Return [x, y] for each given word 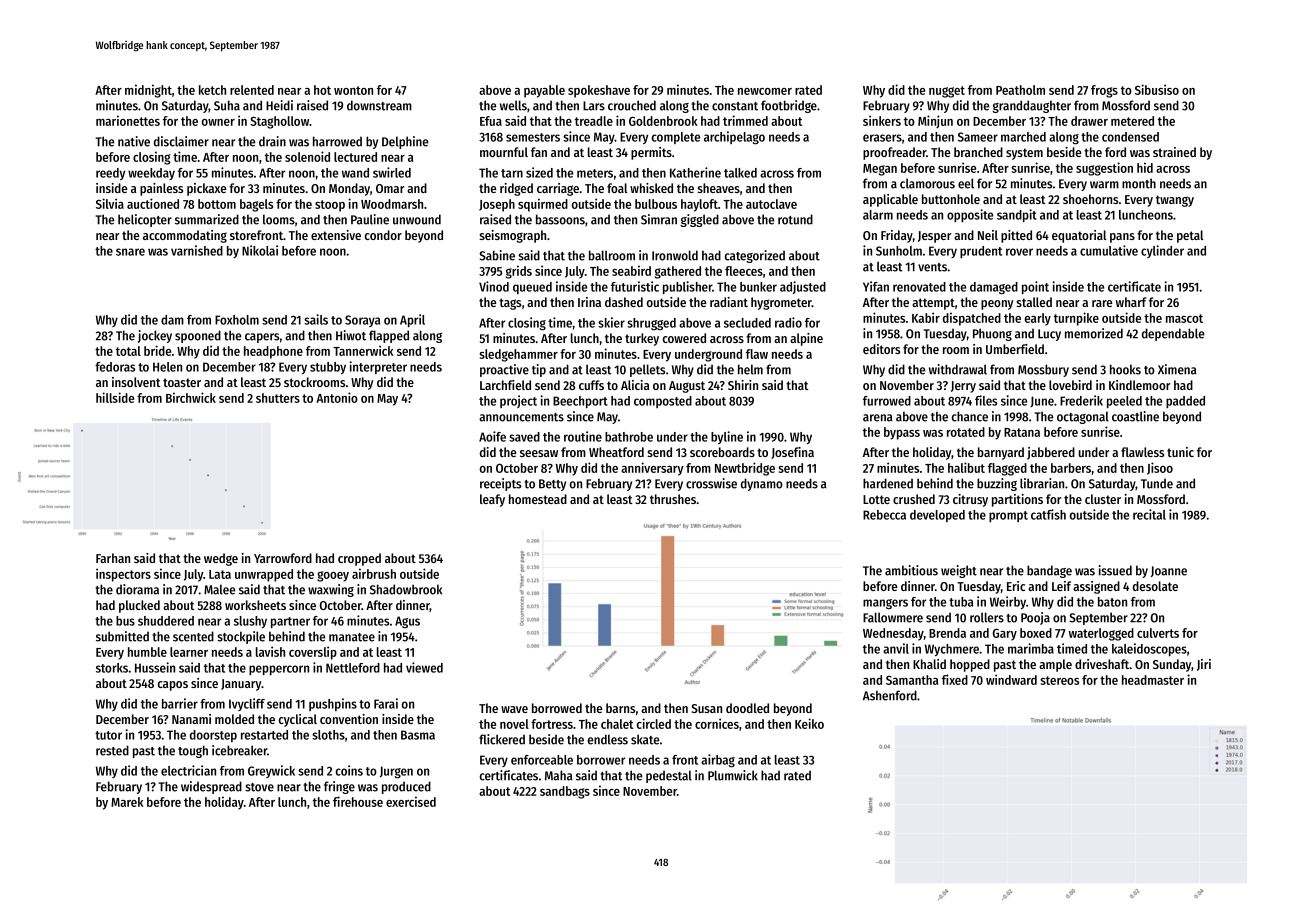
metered [1132, 121]
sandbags [565, 792]
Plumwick [733, 775]
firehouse [358, 801]
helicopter [145, 220]
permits [651, 153]
